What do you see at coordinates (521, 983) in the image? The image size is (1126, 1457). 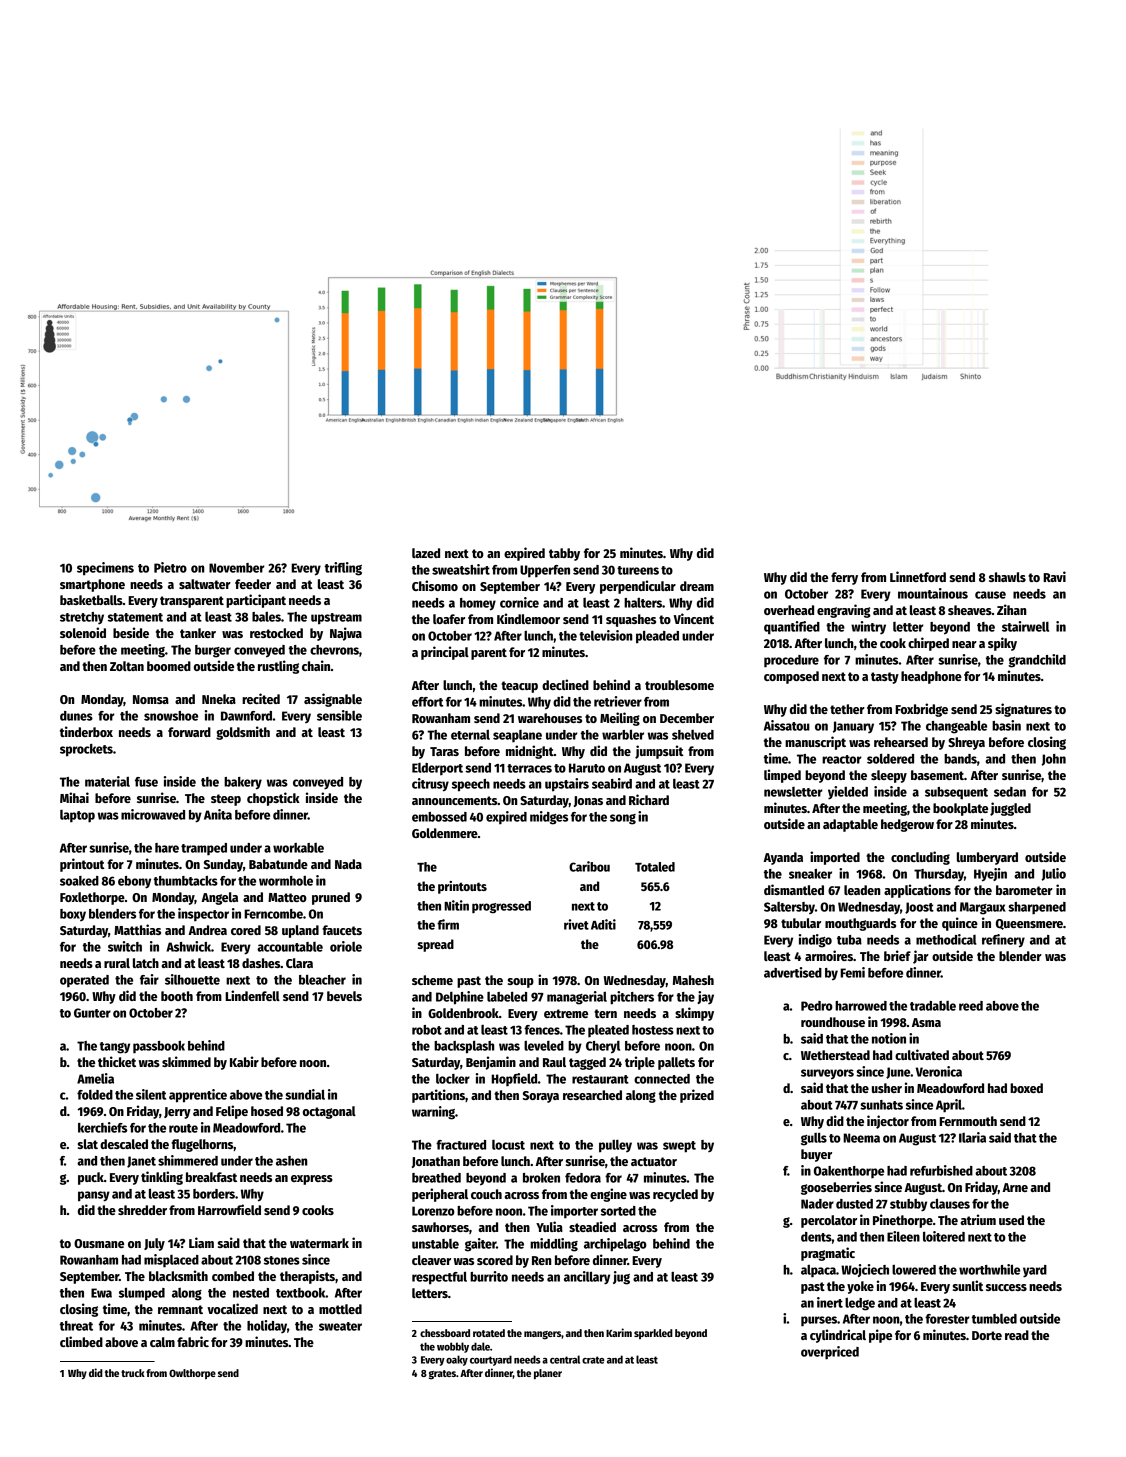 I see `soup` at bounding box center [521, 983].
